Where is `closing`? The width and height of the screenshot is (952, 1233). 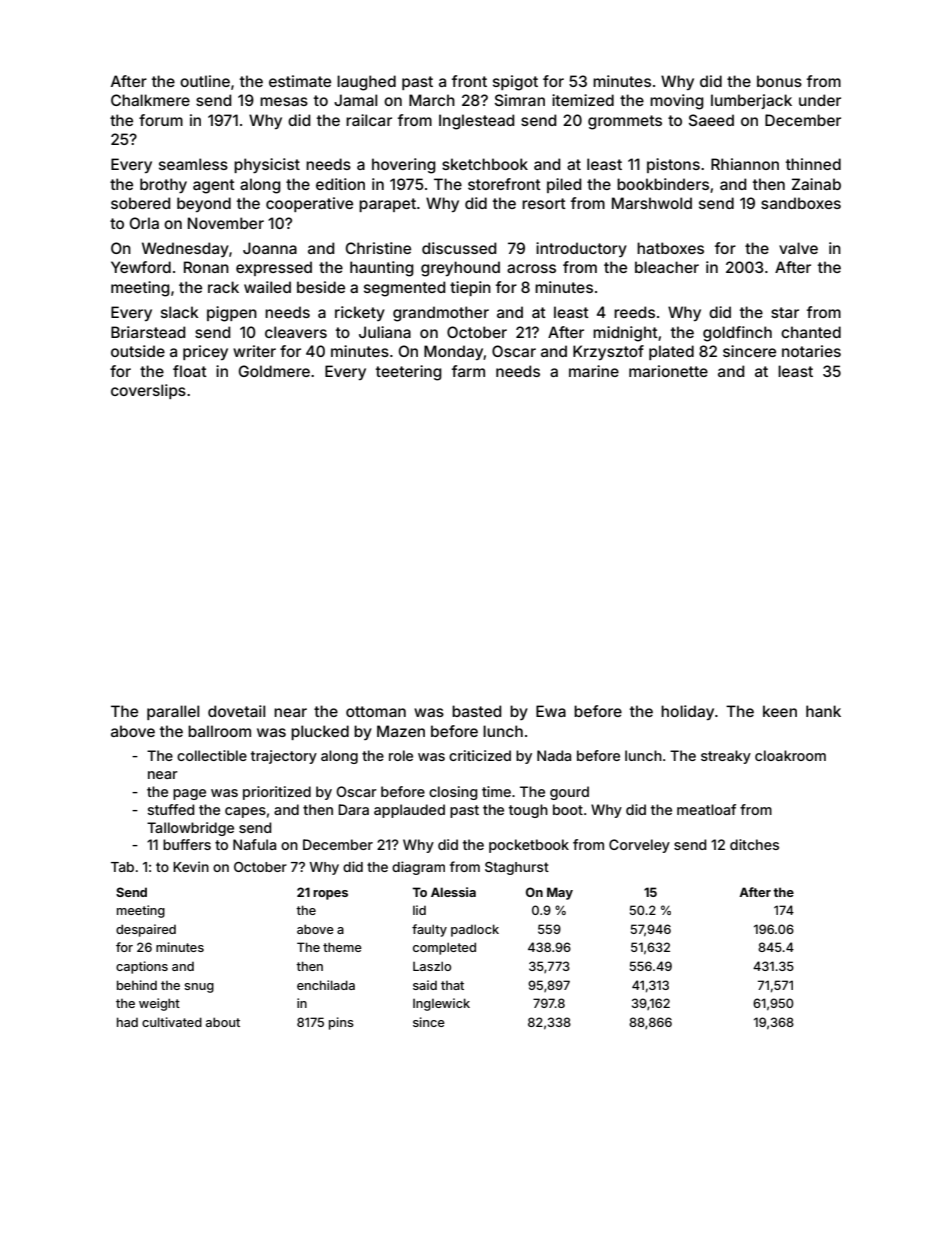
closing is located at coordinates (453, 793).
